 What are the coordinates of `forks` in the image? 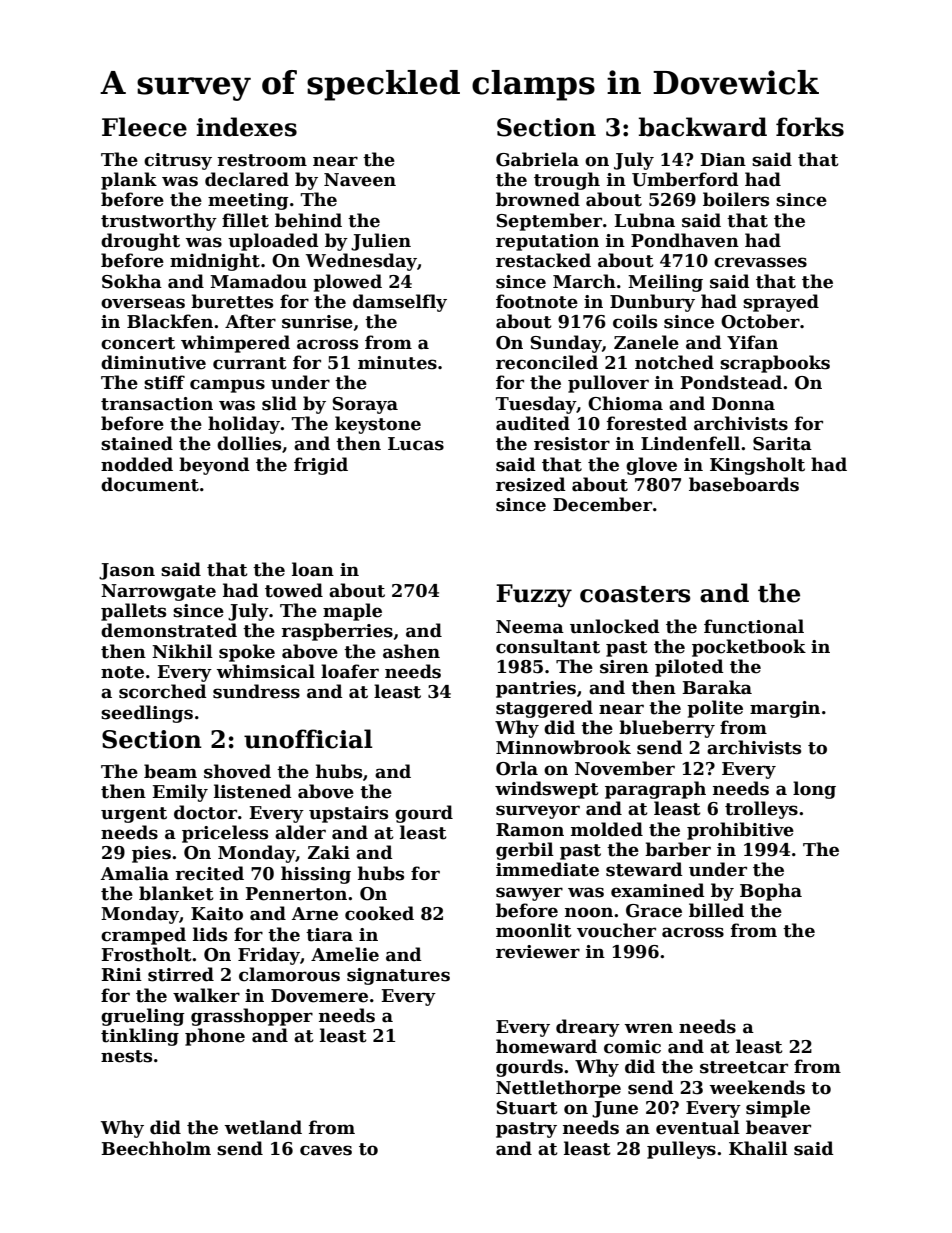 It's located at (810, 127).
